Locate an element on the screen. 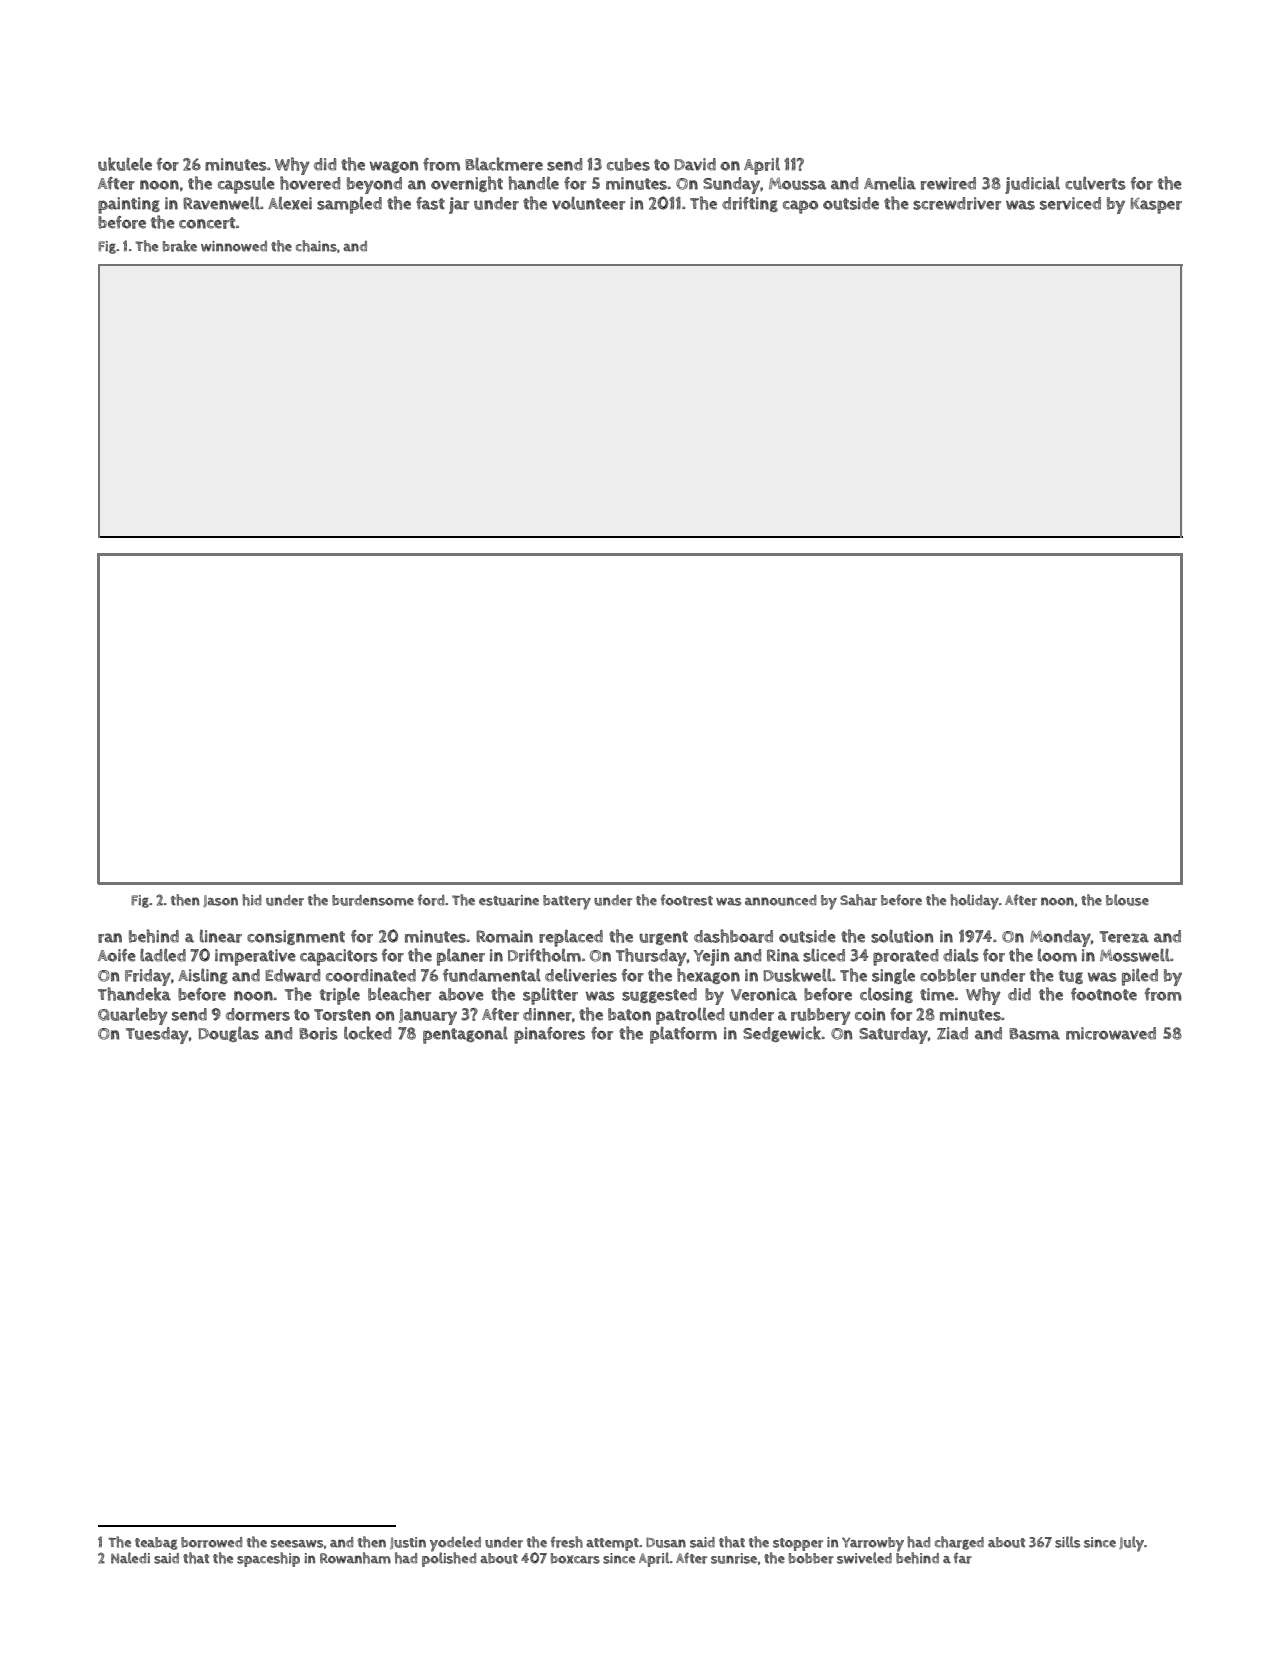  serviced is located at coordinates (1070, 203).
